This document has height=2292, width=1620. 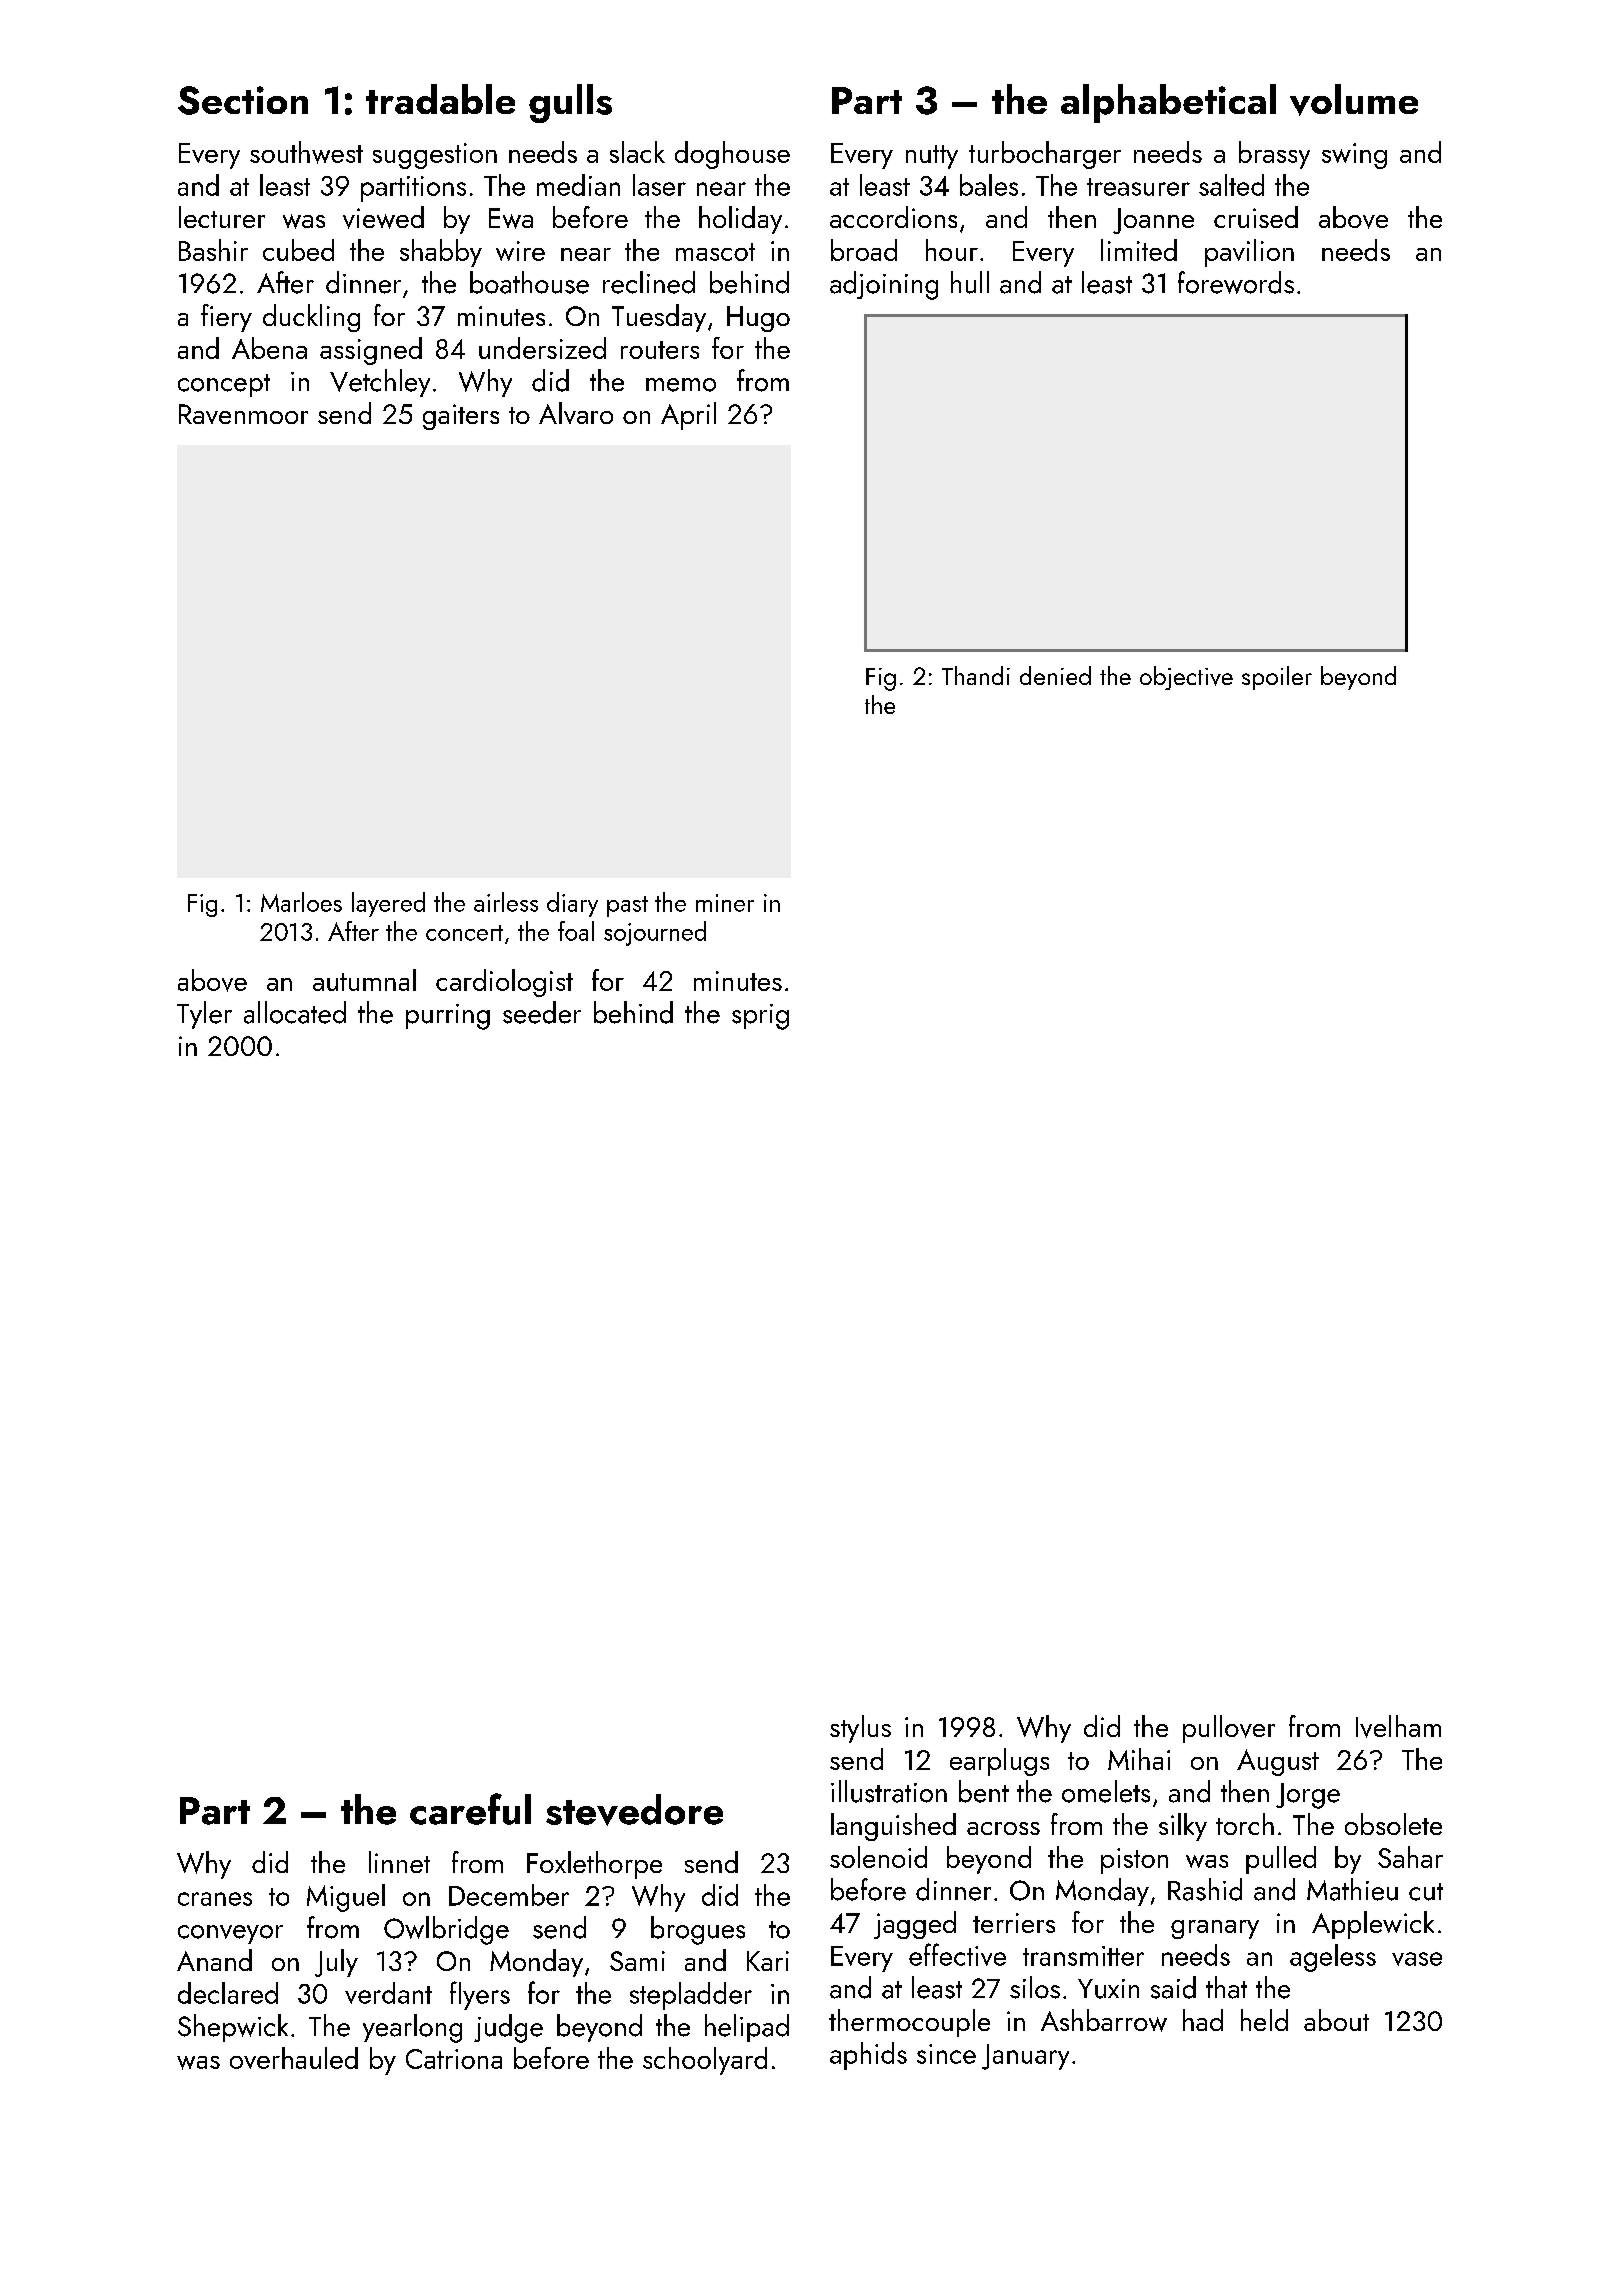 I want to click on stylus, so click(x=860, y=1729).
